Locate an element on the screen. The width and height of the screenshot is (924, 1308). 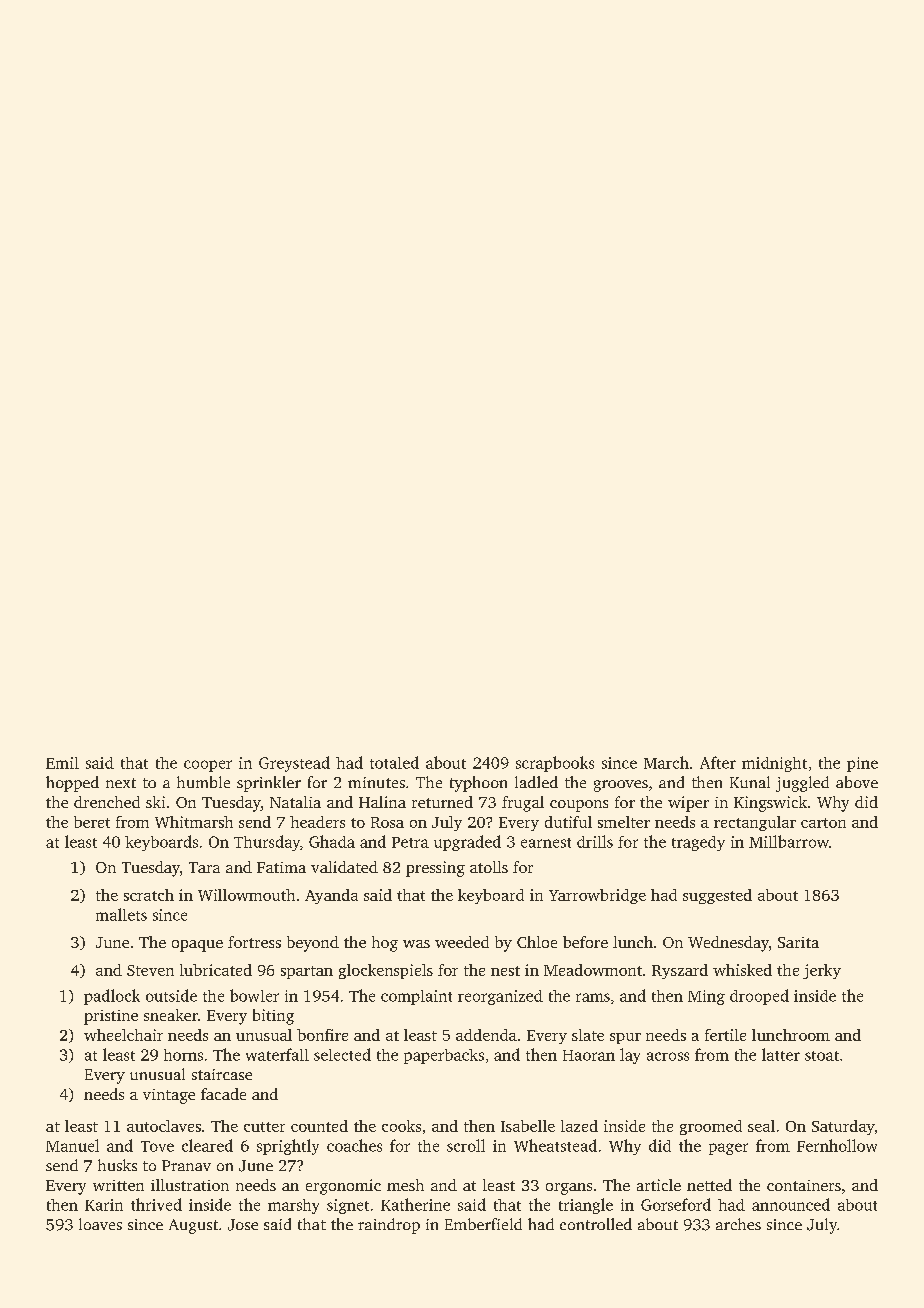
weeded is located at coordinates (462, 942).
